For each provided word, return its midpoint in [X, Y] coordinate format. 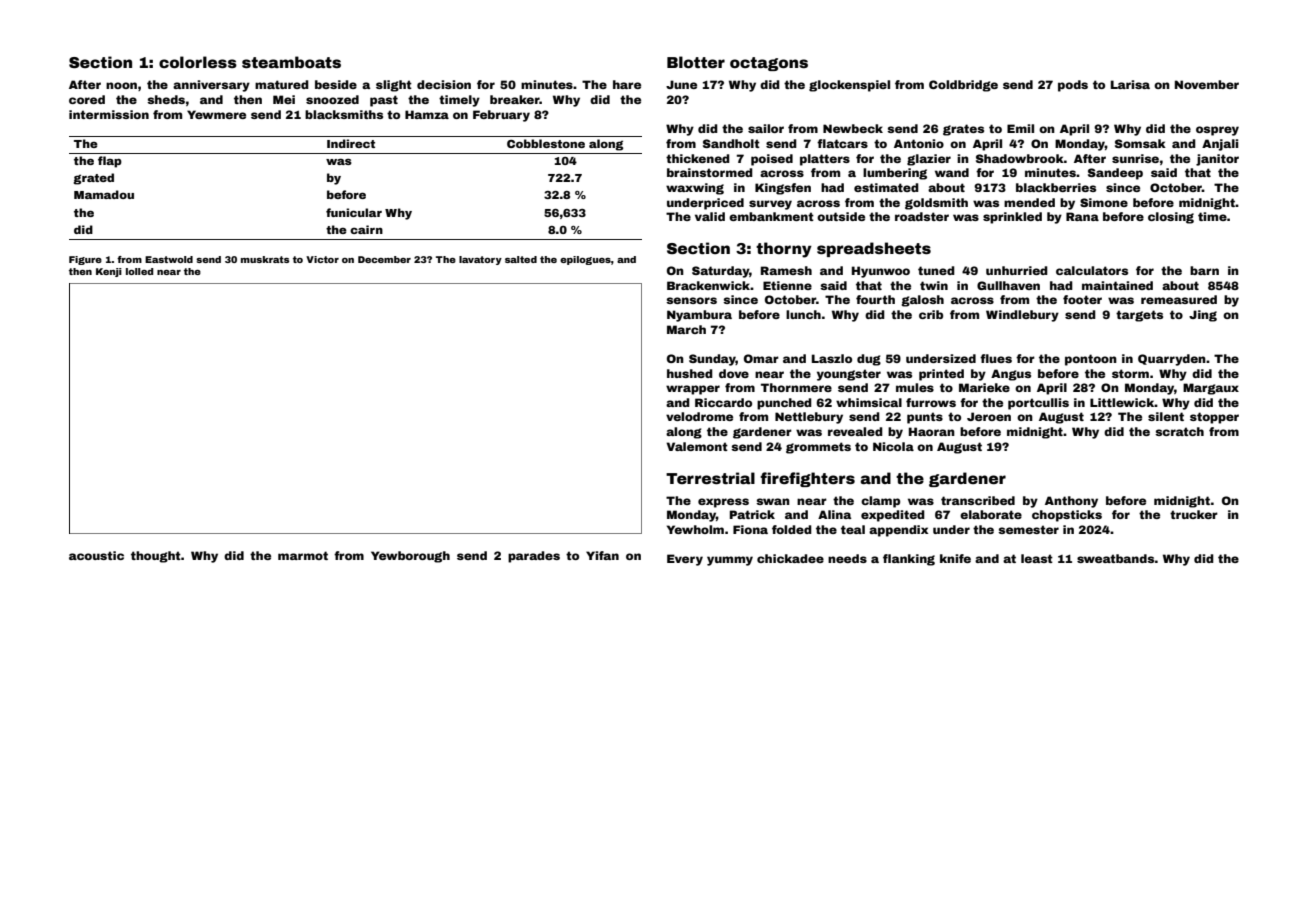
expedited [893, 516]
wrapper [693, 390]
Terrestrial [710, 478]
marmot [303, 555]
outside [841, 216]
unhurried [1017, 270]
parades [534, 557]
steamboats [291, 62]
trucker [1194, 514]
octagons [769, 64]
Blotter [696, 62]
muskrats [265, 259]
